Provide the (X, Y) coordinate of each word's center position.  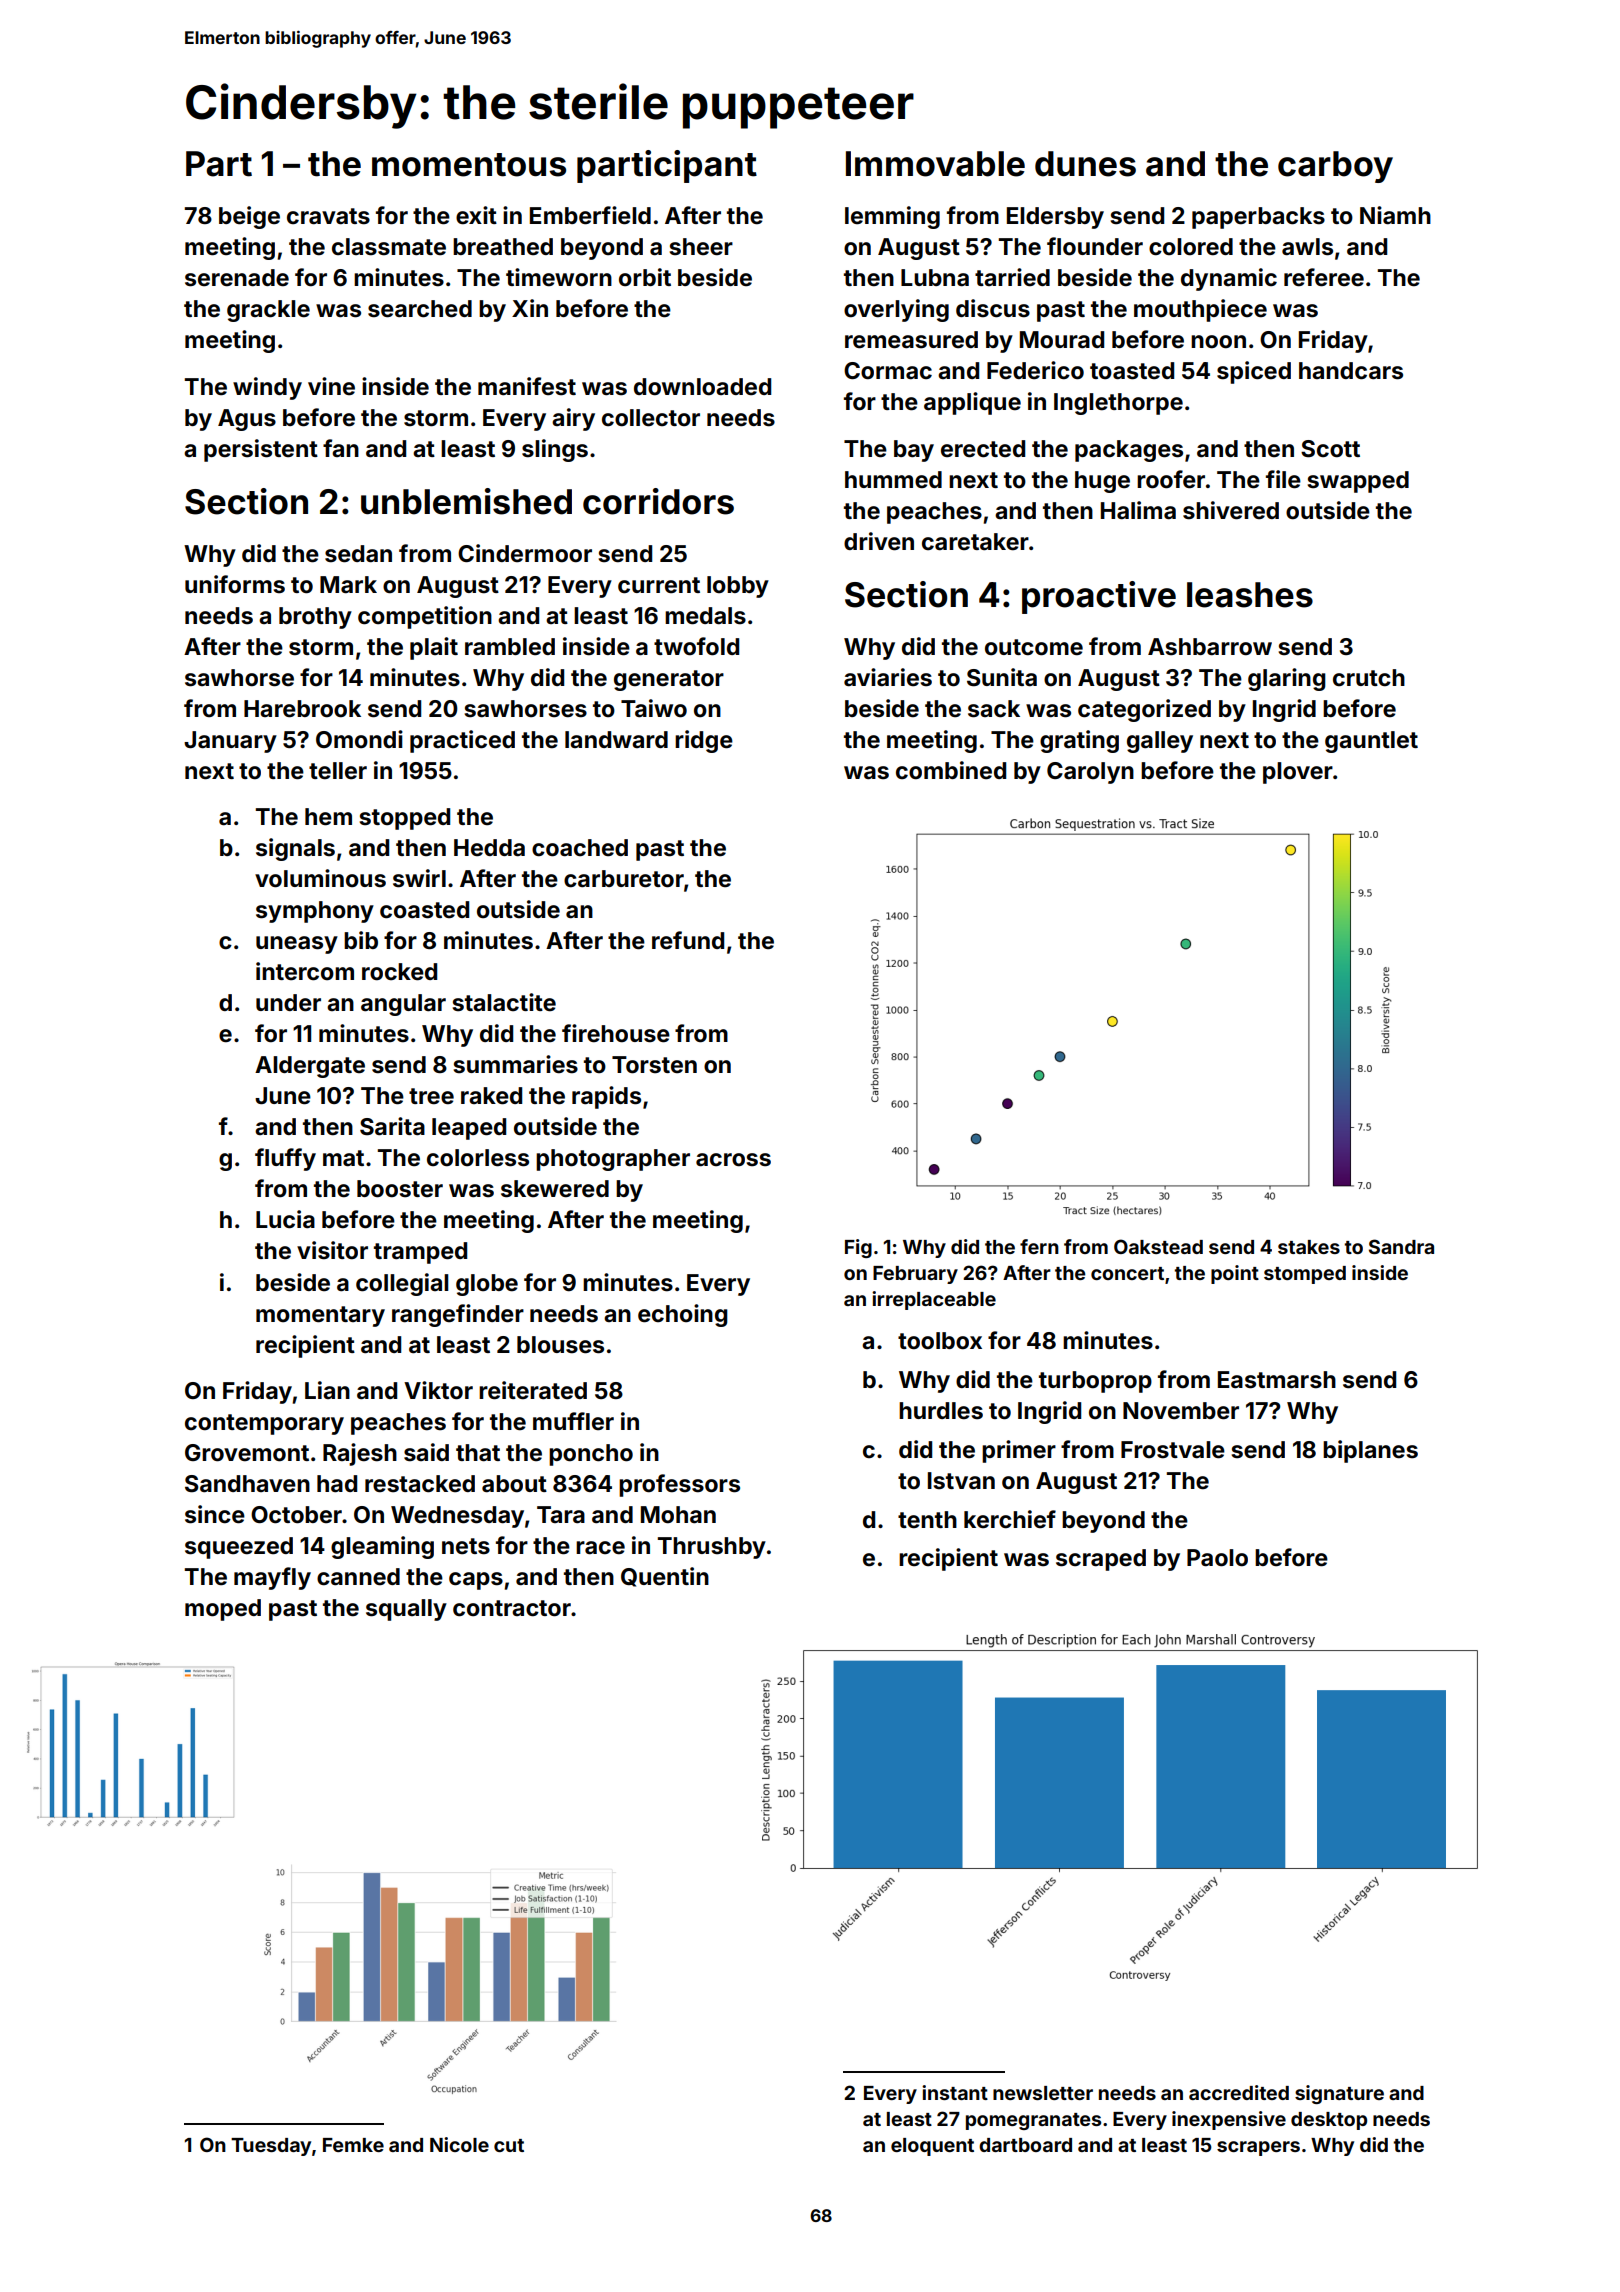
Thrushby (712, 1548)
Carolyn (1090, 773)
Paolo (1217, 1558)
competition (425, 617)
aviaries (888, 677)
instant (955, 2092)
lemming (892, 217)
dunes (1085, 164)
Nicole (459, 2144)
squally (406, 1610)
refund (688, 940)
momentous (469, 165)
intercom (305, 971)
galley (1160, 742)
